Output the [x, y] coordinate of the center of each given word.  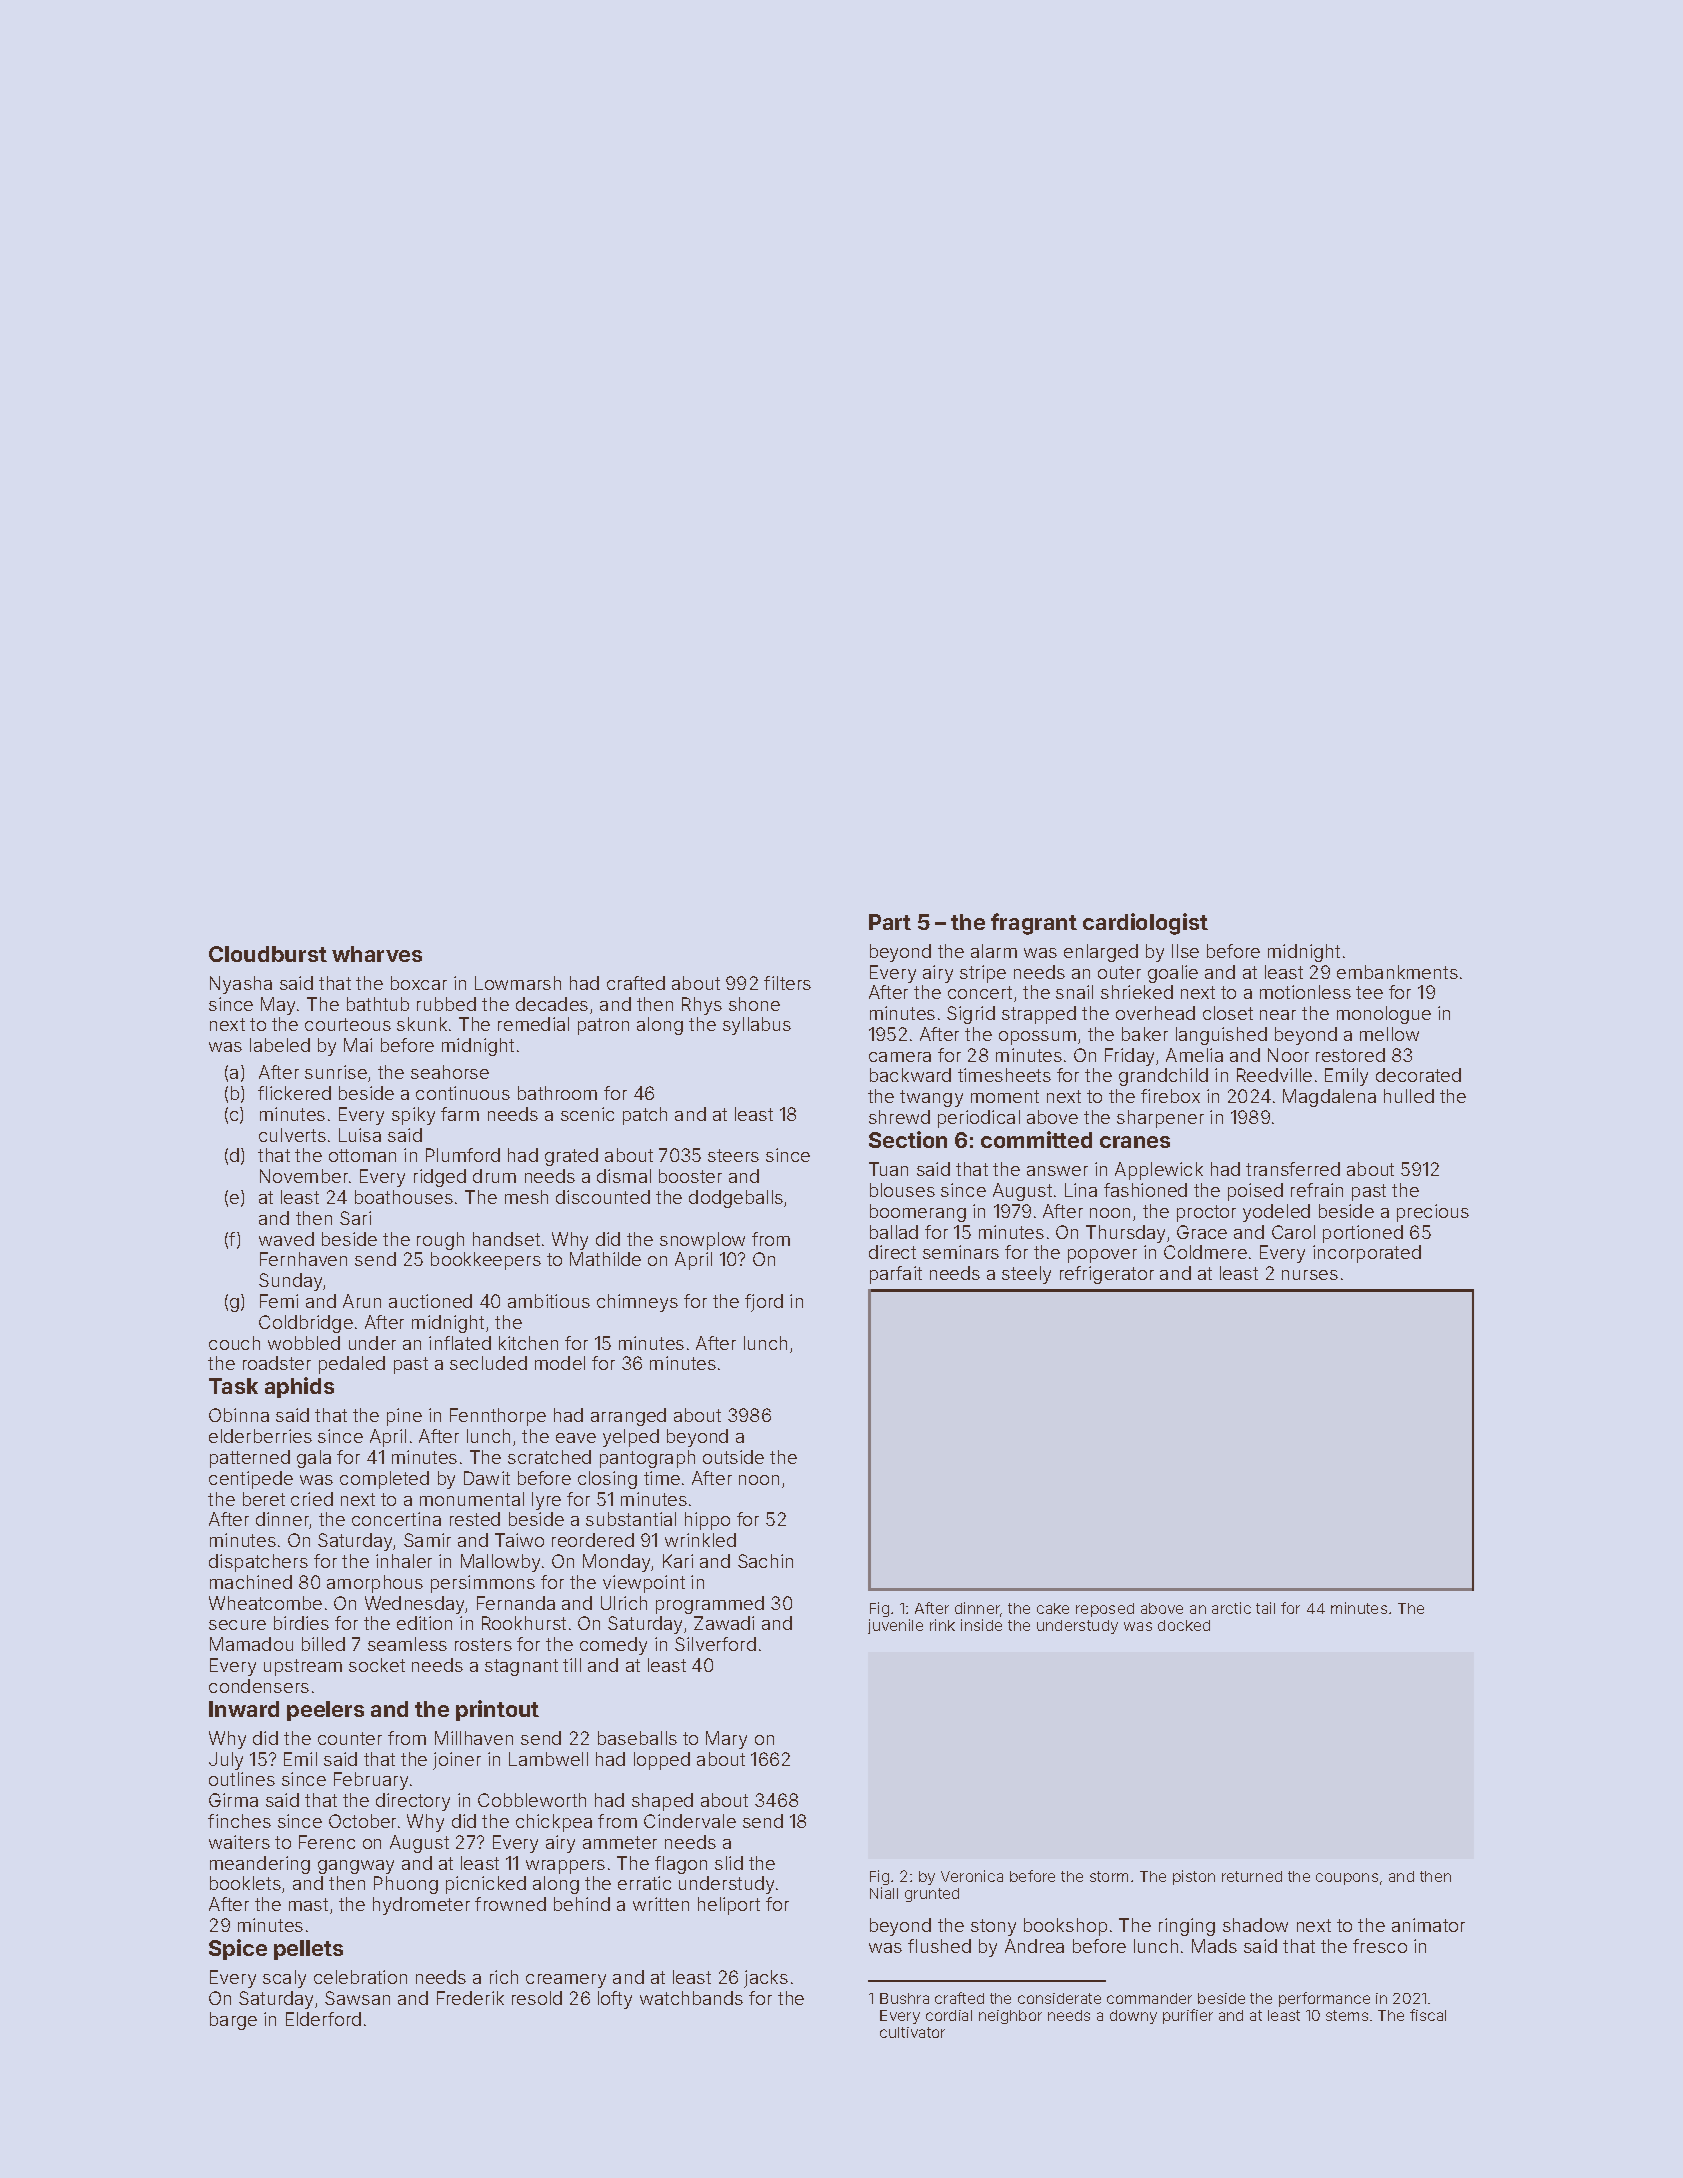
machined [251, 1582]
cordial [949, 2015]
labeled [280, 1045]
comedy [613, 1646]
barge [233, 2021]
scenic [587, 1114]
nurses [1310, 1275]
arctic [1231, 1608]
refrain [1317, 1190]
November [304, 1176]
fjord [764, 1303]
